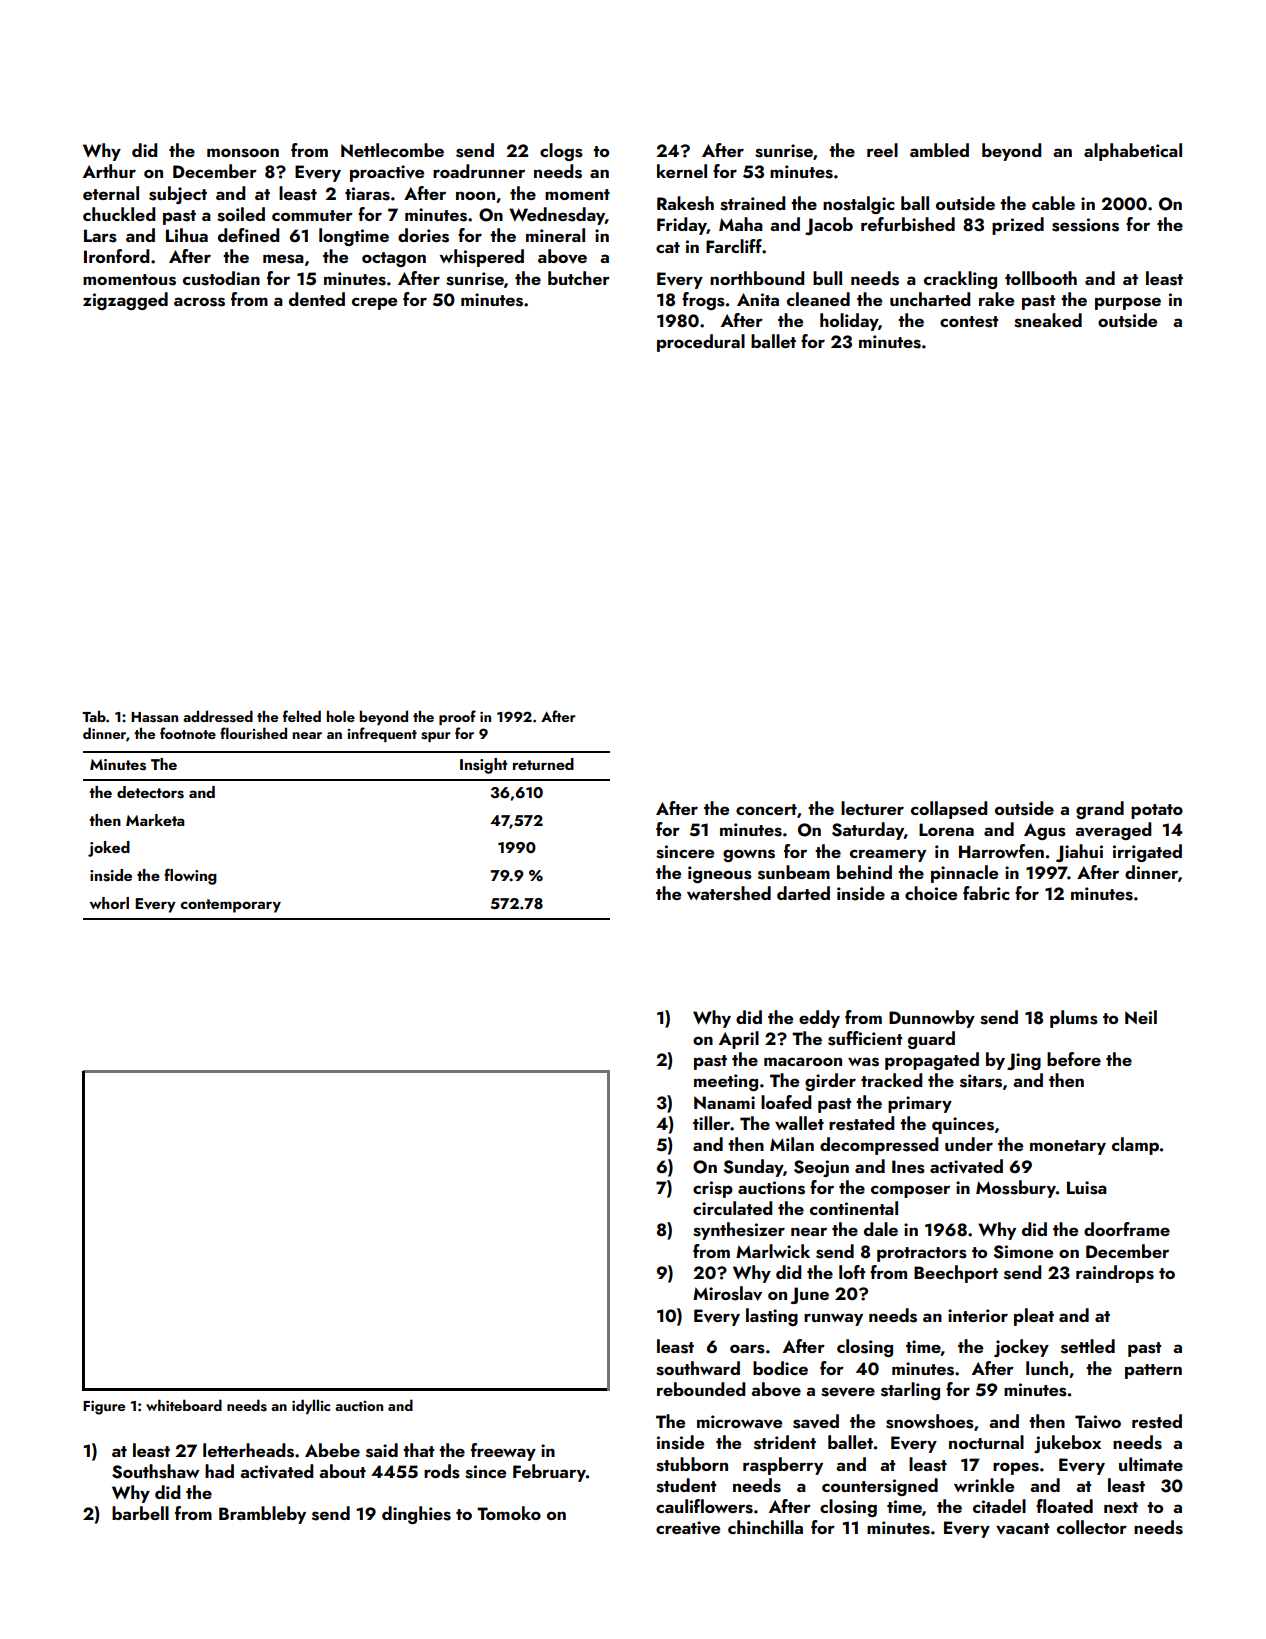  I want to click on irrigated, so click(1147, 853).
